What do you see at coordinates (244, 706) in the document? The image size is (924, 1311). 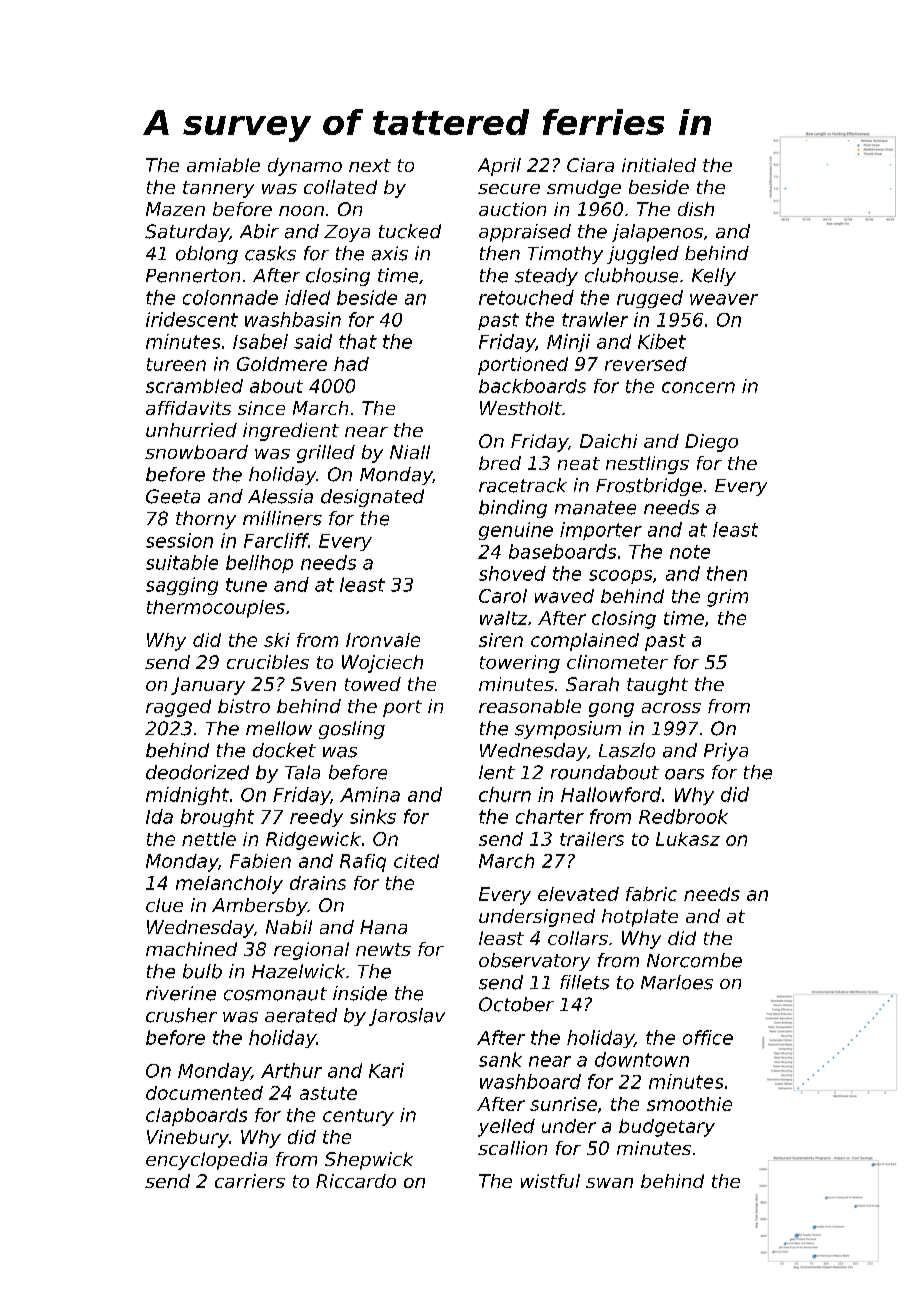 I see `bistro` at bounding box center [244, 706].
